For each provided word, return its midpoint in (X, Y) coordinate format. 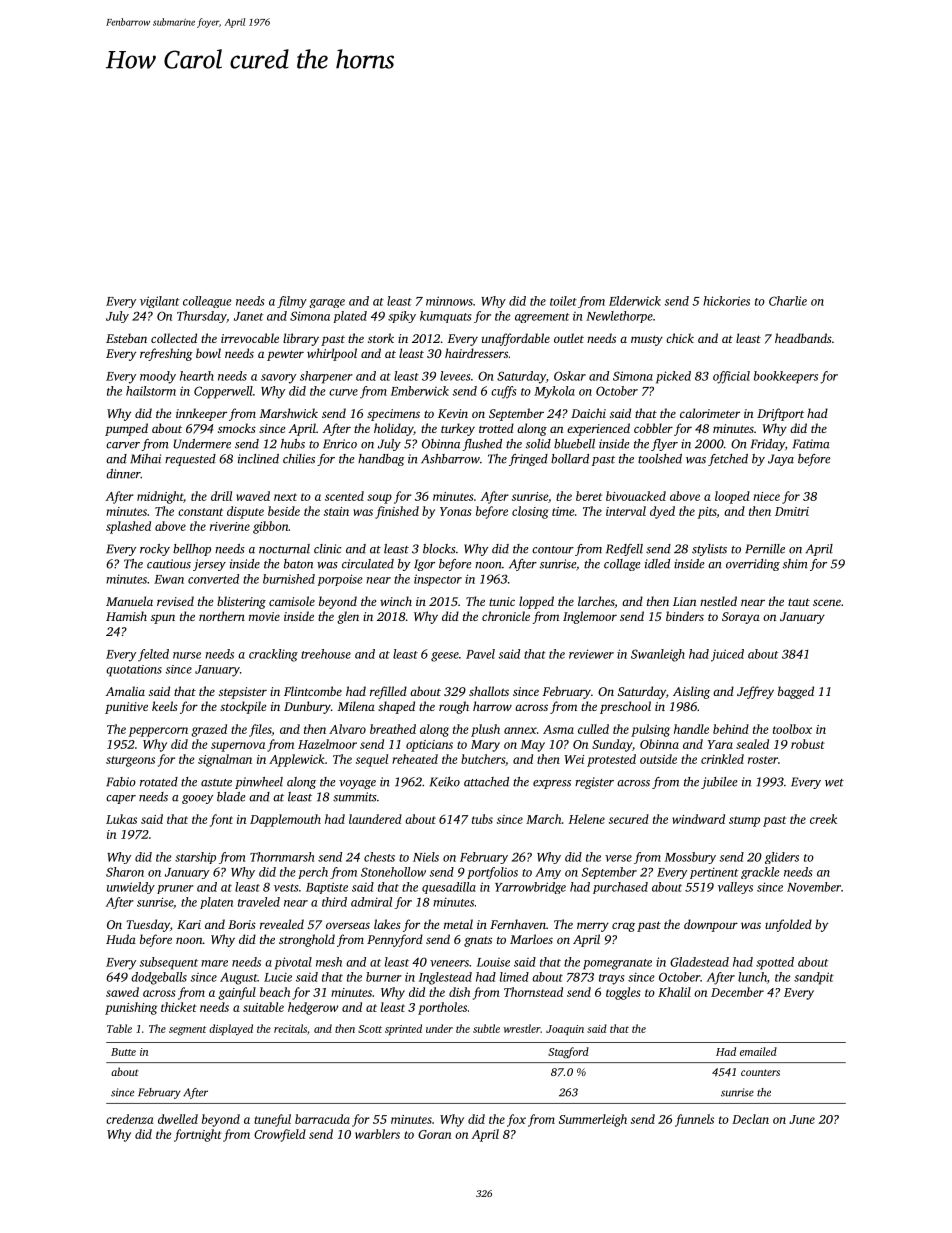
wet (834, 783)
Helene (587, 819)
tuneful (272, 1120)
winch (396, 601)
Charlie (788, 301)
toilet (563, 301)
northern (222, 616)
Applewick (297, 760)
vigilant (159, 302)
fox (516, 1120)
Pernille (765, 549)
